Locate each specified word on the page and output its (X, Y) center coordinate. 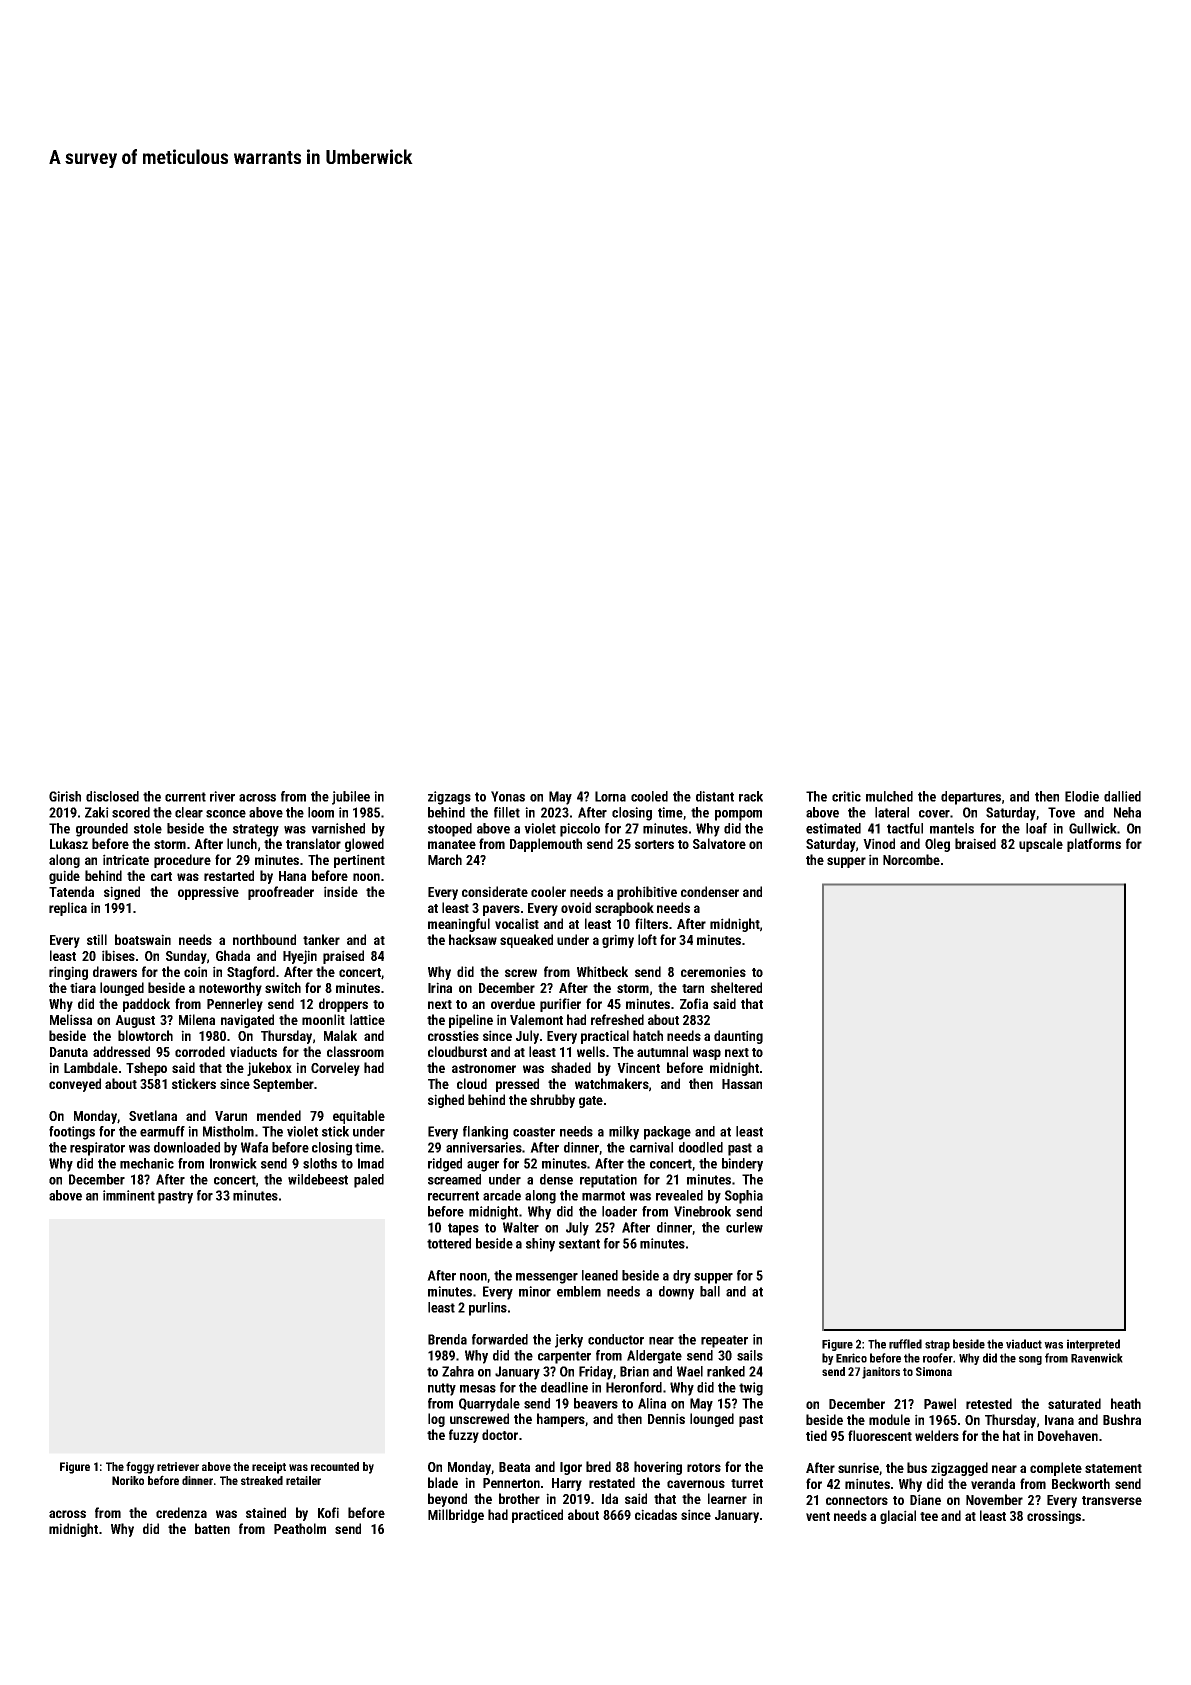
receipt (269, 1468)
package (667, 1133)
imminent (129, 1195)
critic (846, 796)
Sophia (744, 1197)
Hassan (742, 1084)
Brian (634, 1371)
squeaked (526, 941)
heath (1126, 1403)
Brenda (447, 1339)
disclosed (112, 796)
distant (715, 796)
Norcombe (911, 859)
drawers (115, 971)
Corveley (335, 1069)
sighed (446, 1101)
